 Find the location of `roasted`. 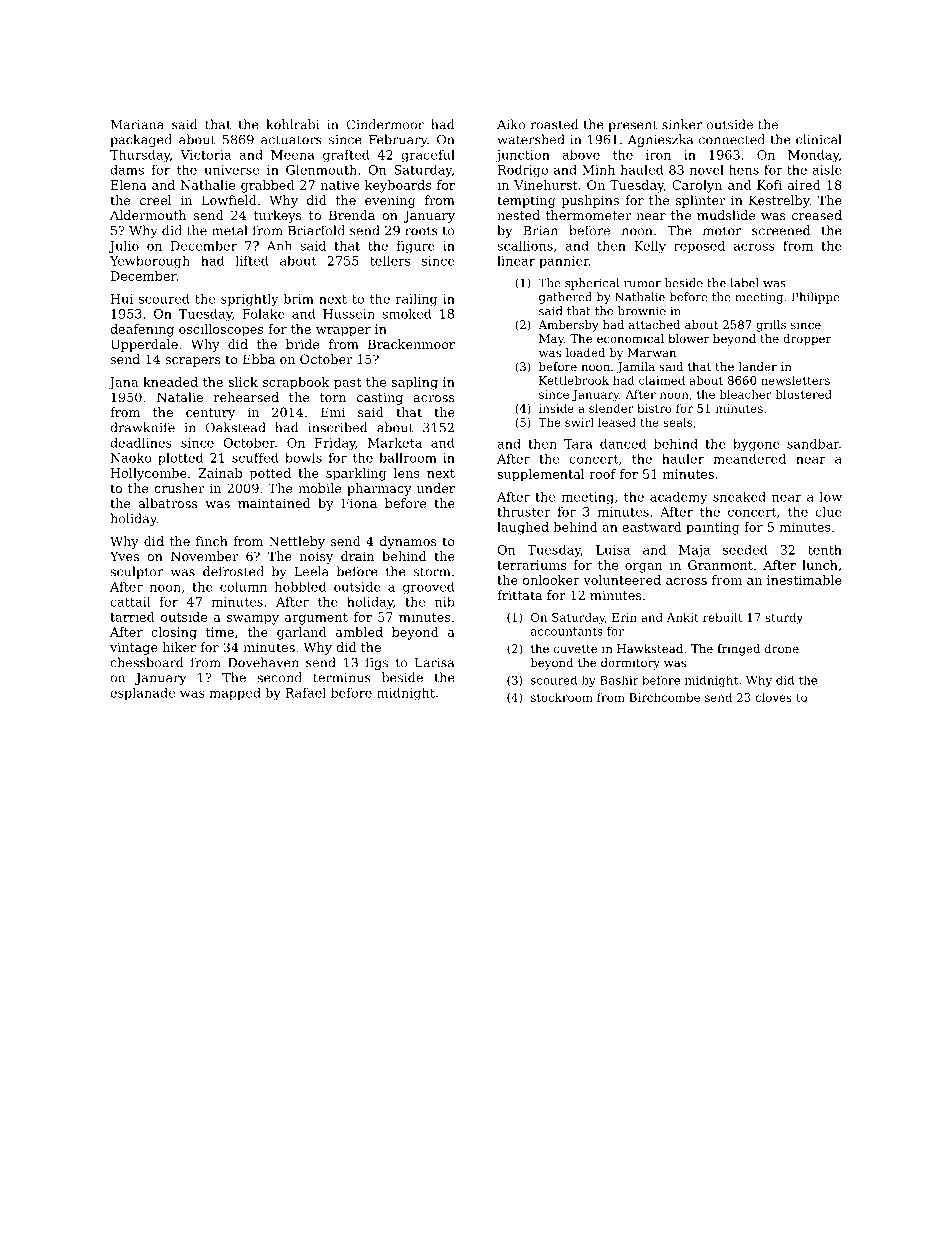

roasted is located at coordinates (554, 124).
